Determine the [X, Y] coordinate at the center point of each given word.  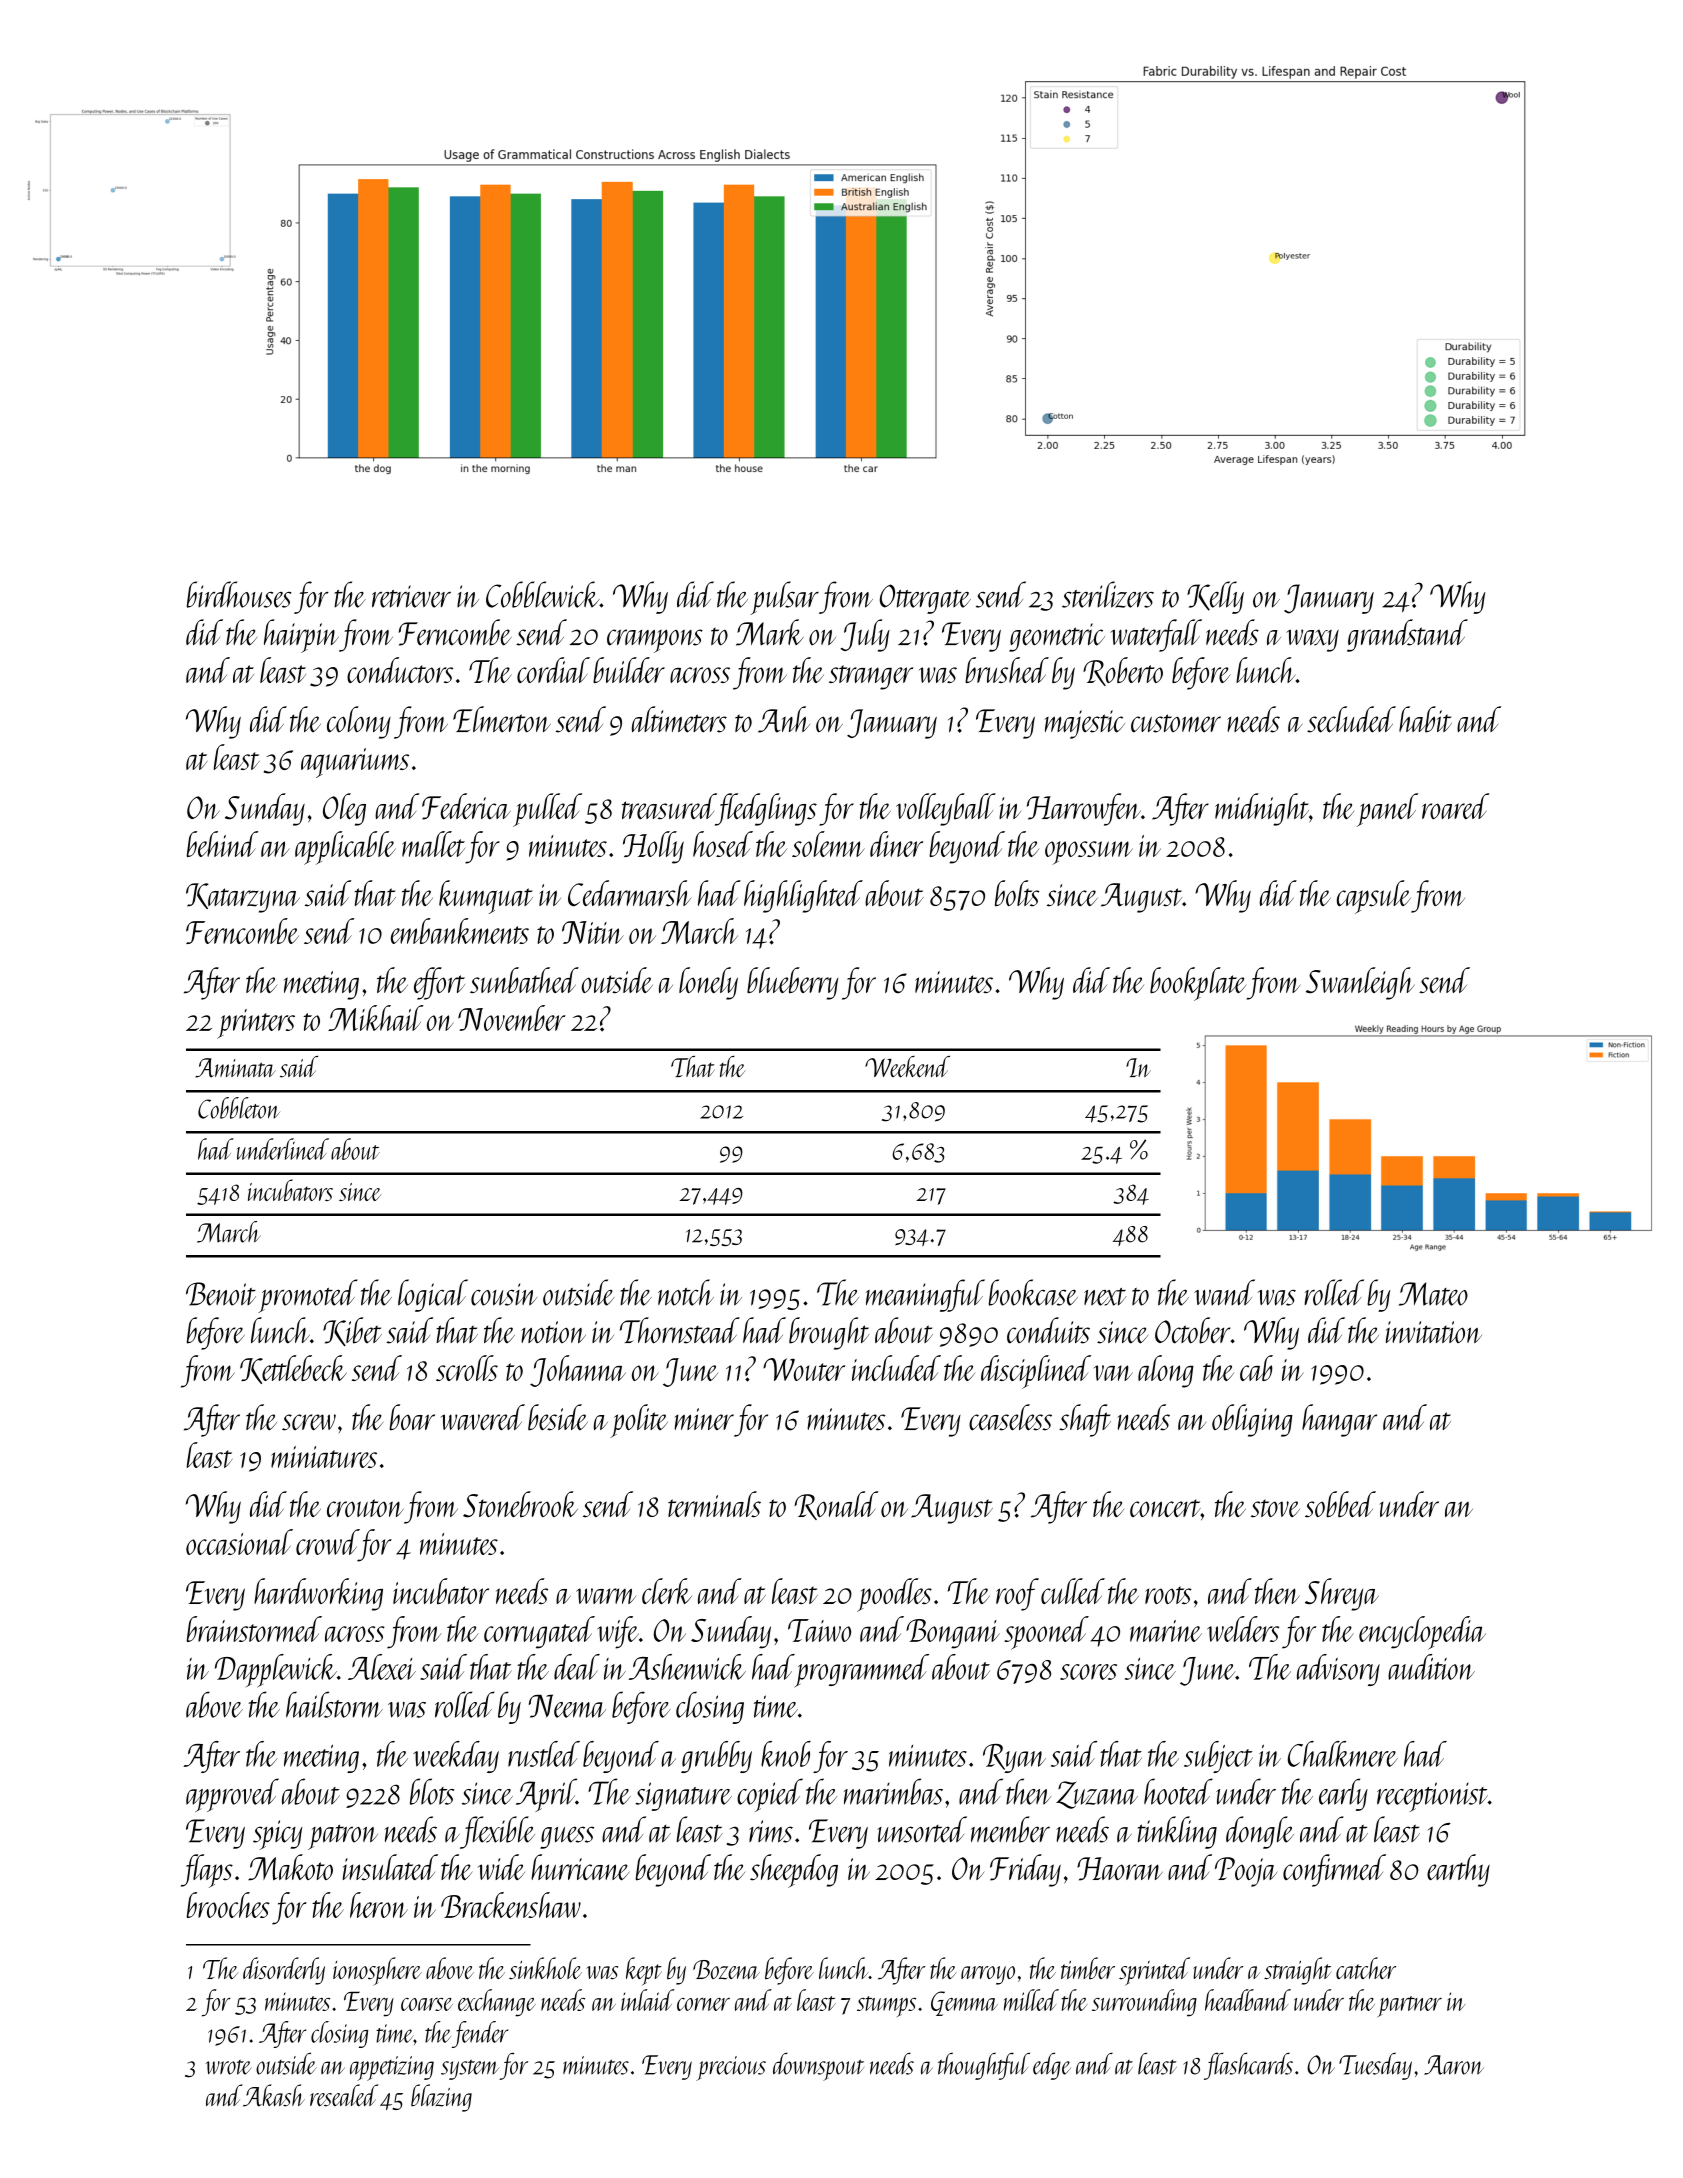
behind [222, 844]
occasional [239, 1542]
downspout [818, 2066]
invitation [1434, 1332]
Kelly [1215, 597]
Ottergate [925, 599]
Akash [274, 2095]
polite [639, 1421]
